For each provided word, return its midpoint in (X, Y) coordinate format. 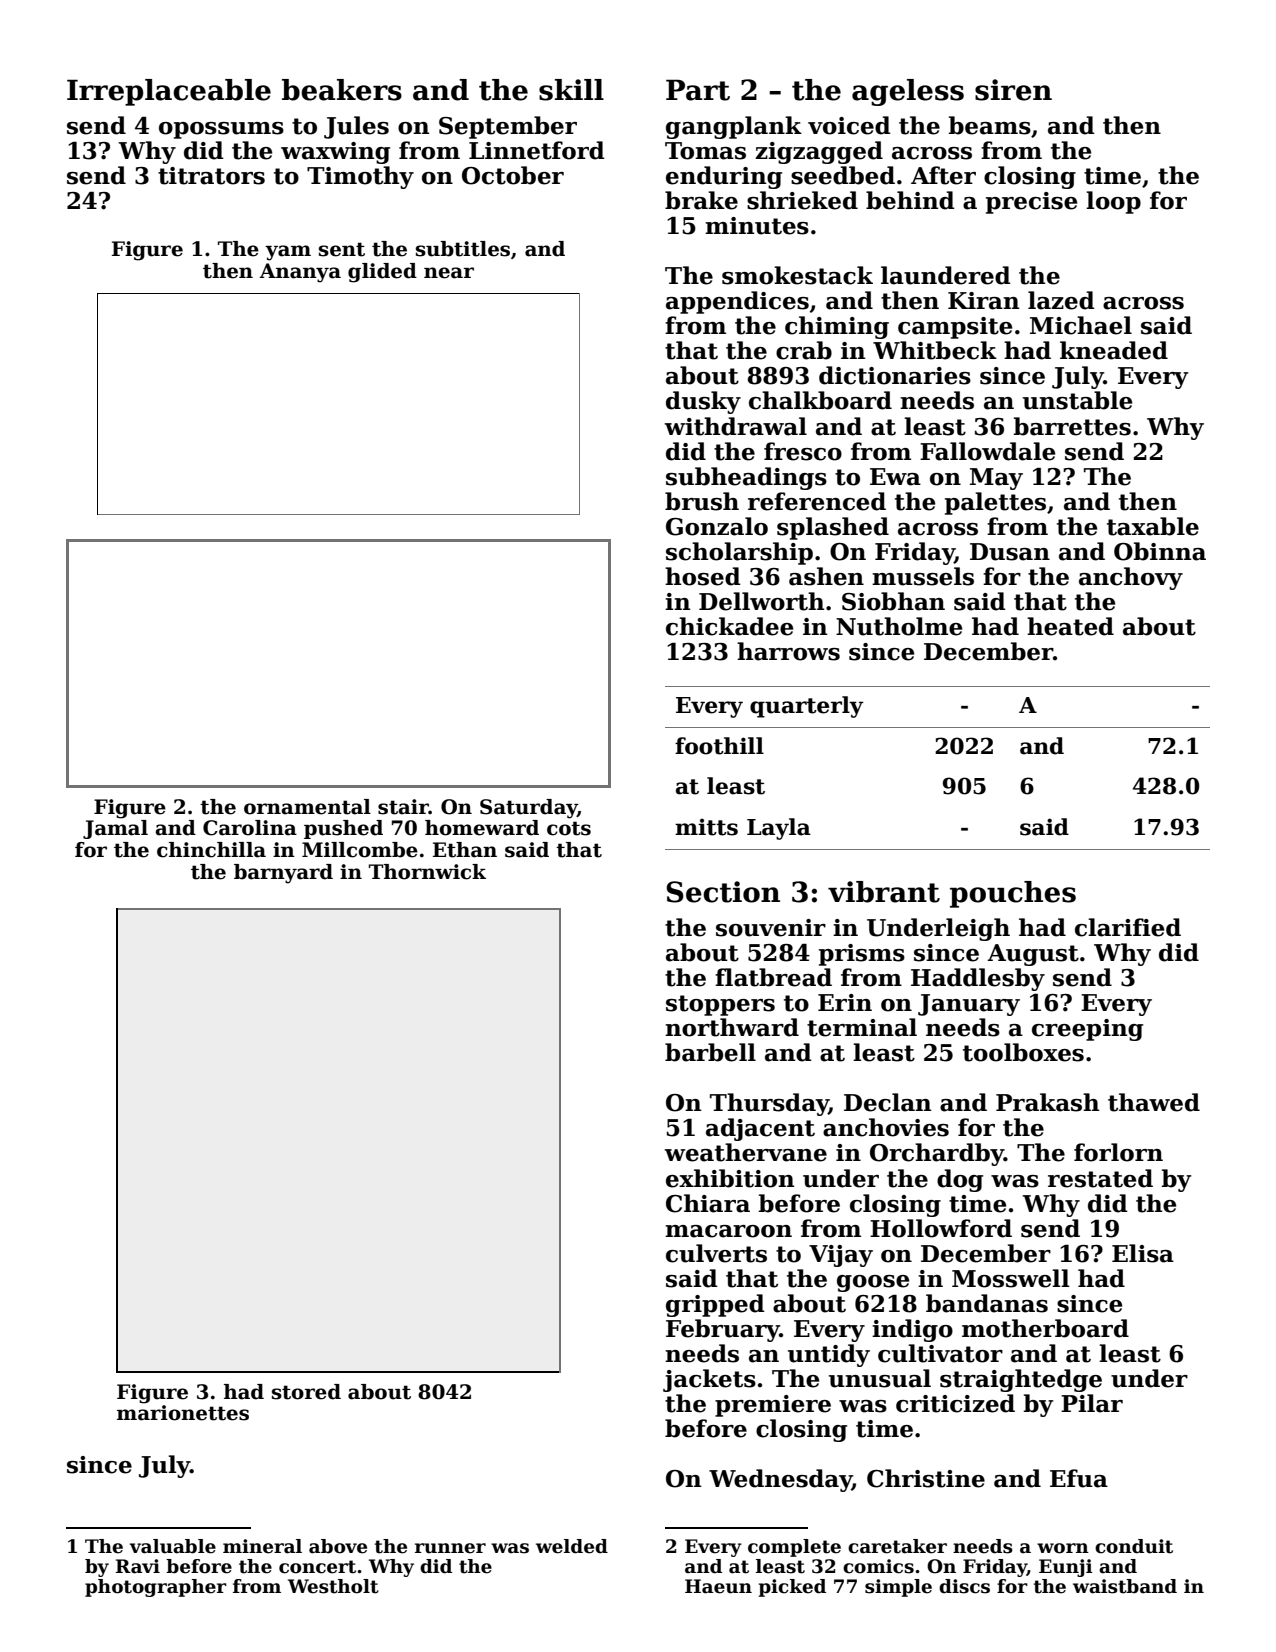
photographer (156, 1588)
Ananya (300, 273)
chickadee (729, 626)
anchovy (1131, 578)
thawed (1154, 1102)
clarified (1128, 927)
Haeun (718, 1586)
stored (306, 1392)
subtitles (463, 249)
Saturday (528, 809)
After (943, 175)
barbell (710, 1052)
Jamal (115, 829)
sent (342, 249)
